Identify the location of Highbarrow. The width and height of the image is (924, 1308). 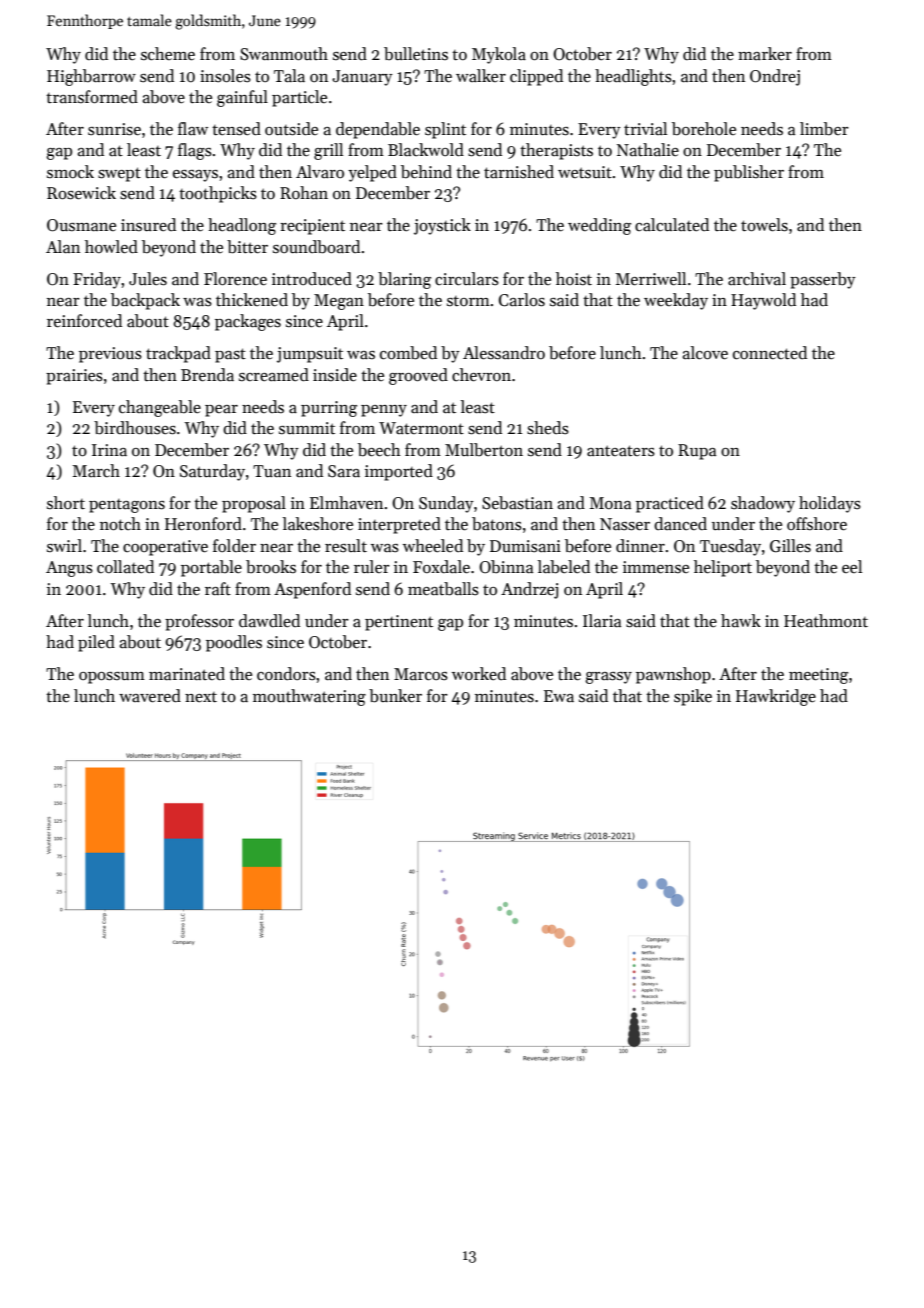
(91, 77).
